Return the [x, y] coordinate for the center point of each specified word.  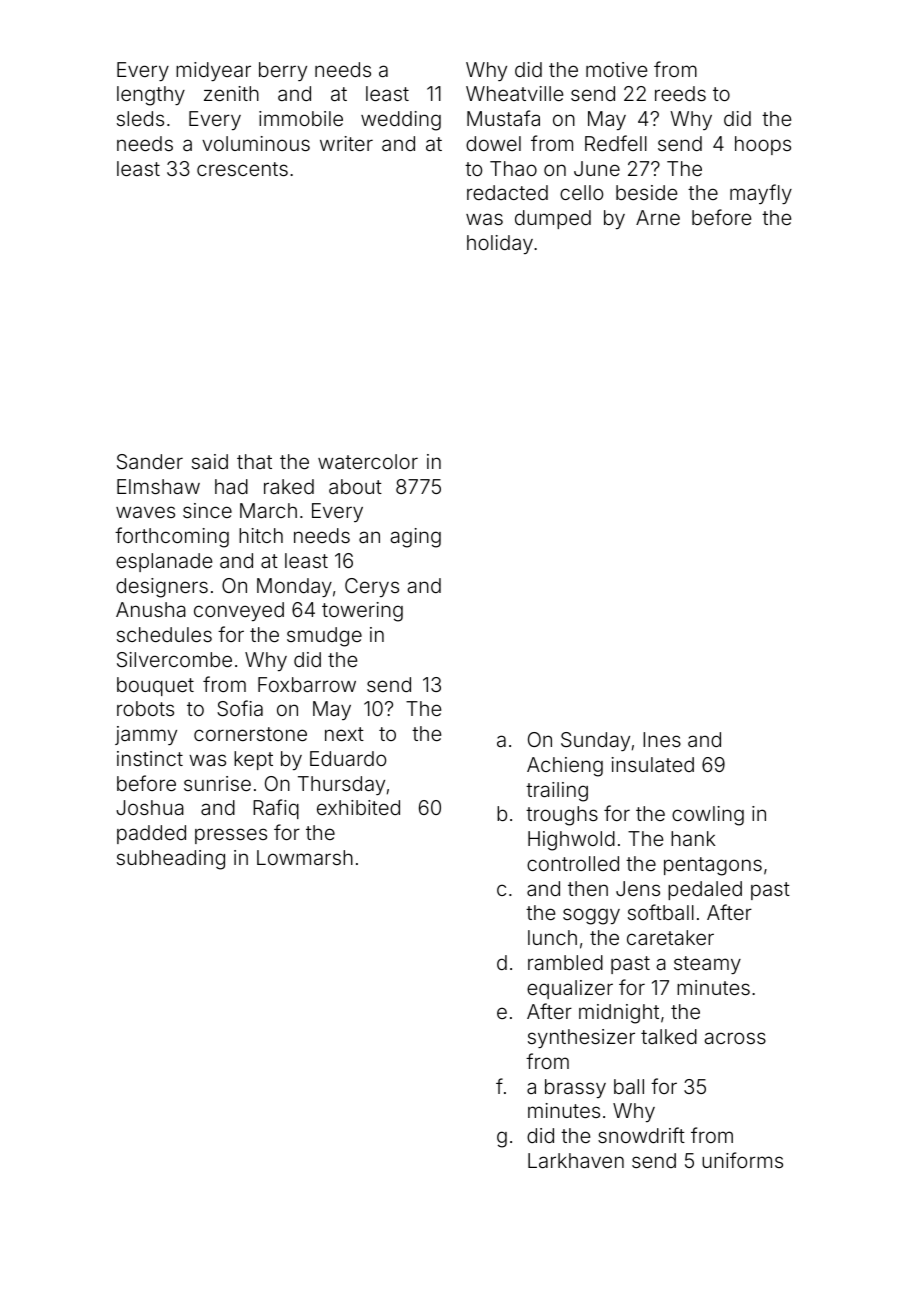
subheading [171, 860]
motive [616, 69]
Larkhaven [576, 1160]
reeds [680, 93]
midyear [213, 71]
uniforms [742, 1160]
